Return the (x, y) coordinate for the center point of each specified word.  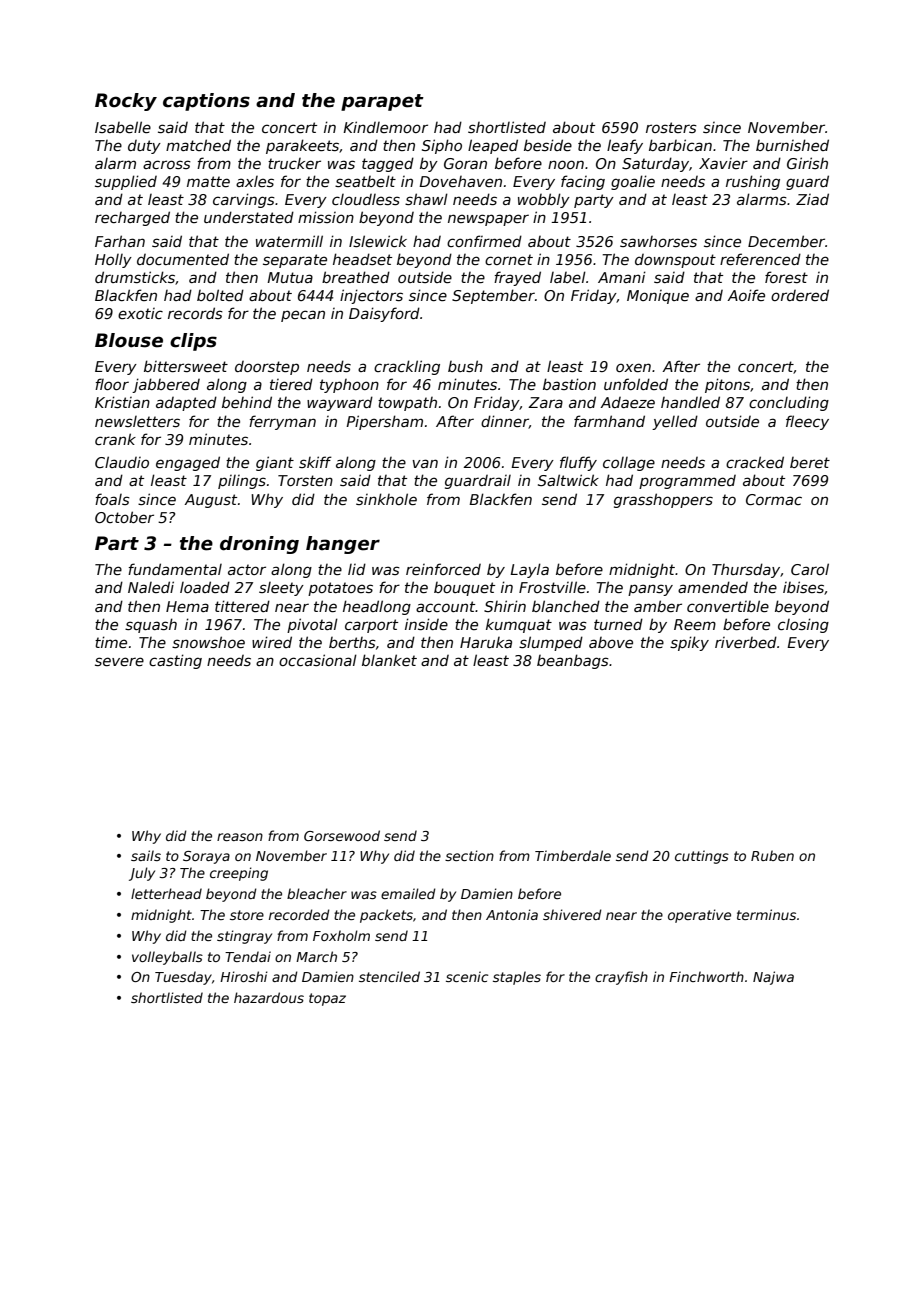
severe (119, 661)
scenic (467, 976)
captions (206, 102)
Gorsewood (342, 835)
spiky (689, 643)
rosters (671, 127)
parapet (382, 102)
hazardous (269, 997)
